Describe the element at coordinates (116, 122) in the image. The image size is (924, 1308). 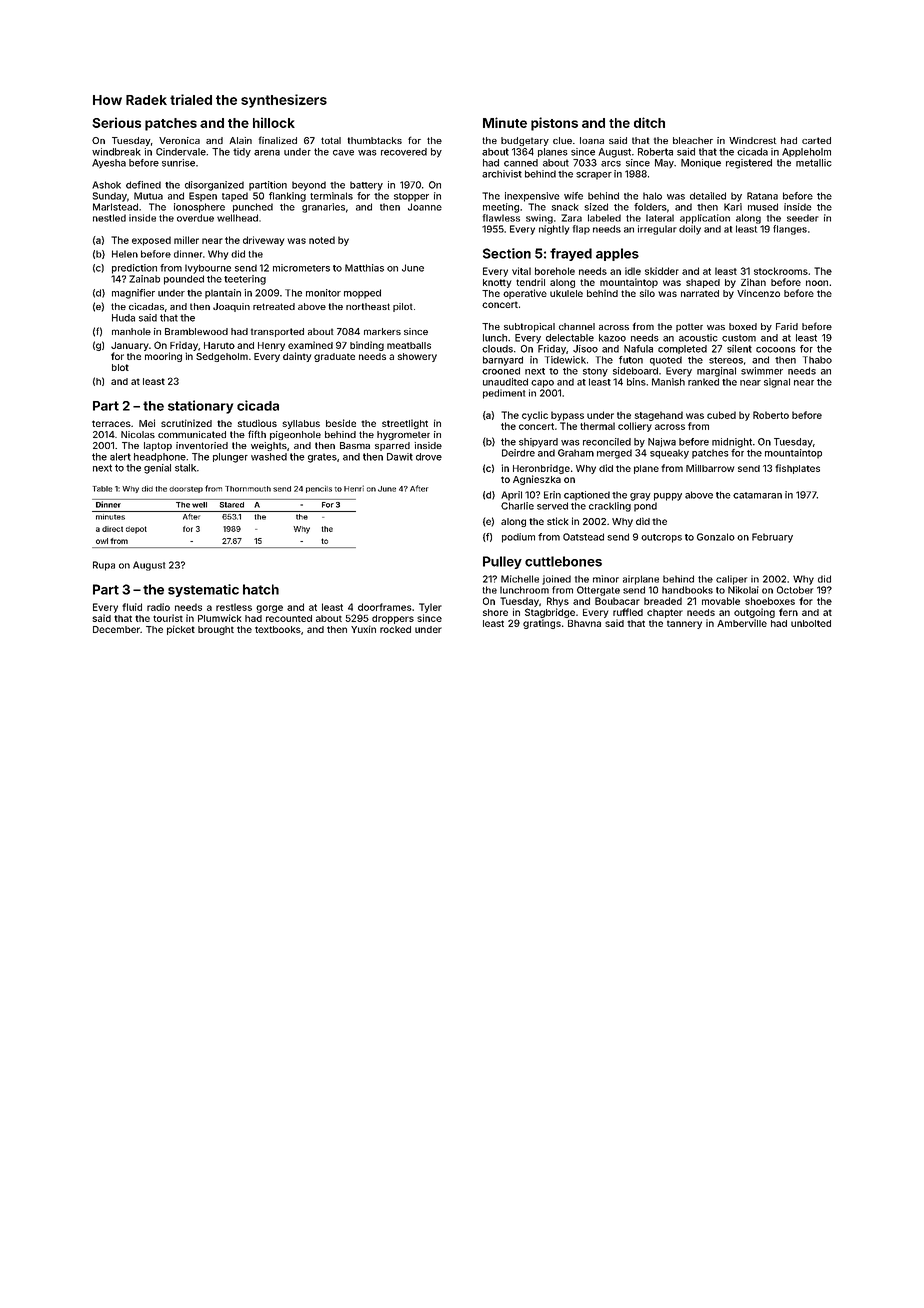
I see `Serious` at that location.
